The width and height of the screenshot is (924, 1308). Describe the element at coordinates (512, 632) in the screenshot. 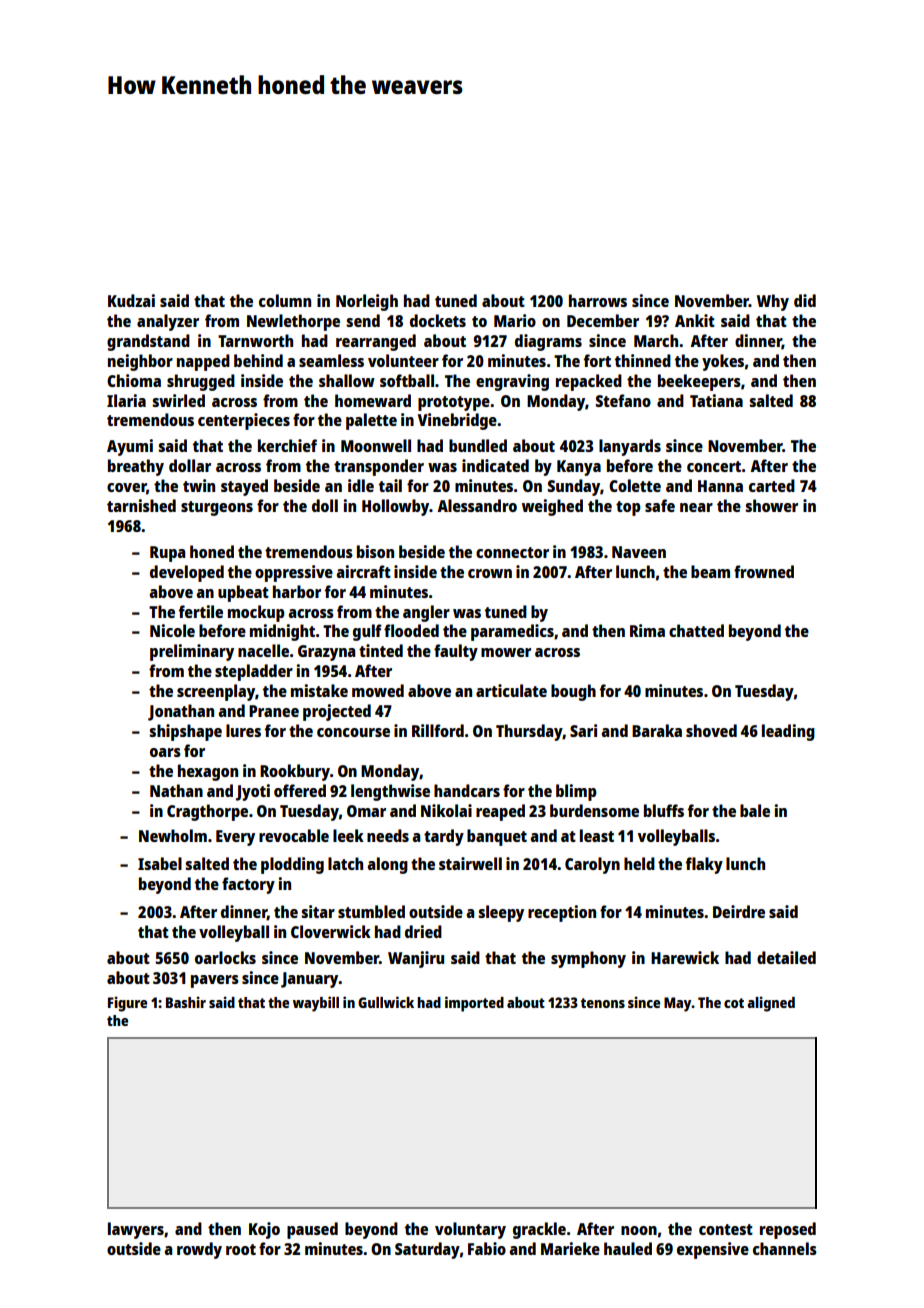

I see `paramedics` at that location.
